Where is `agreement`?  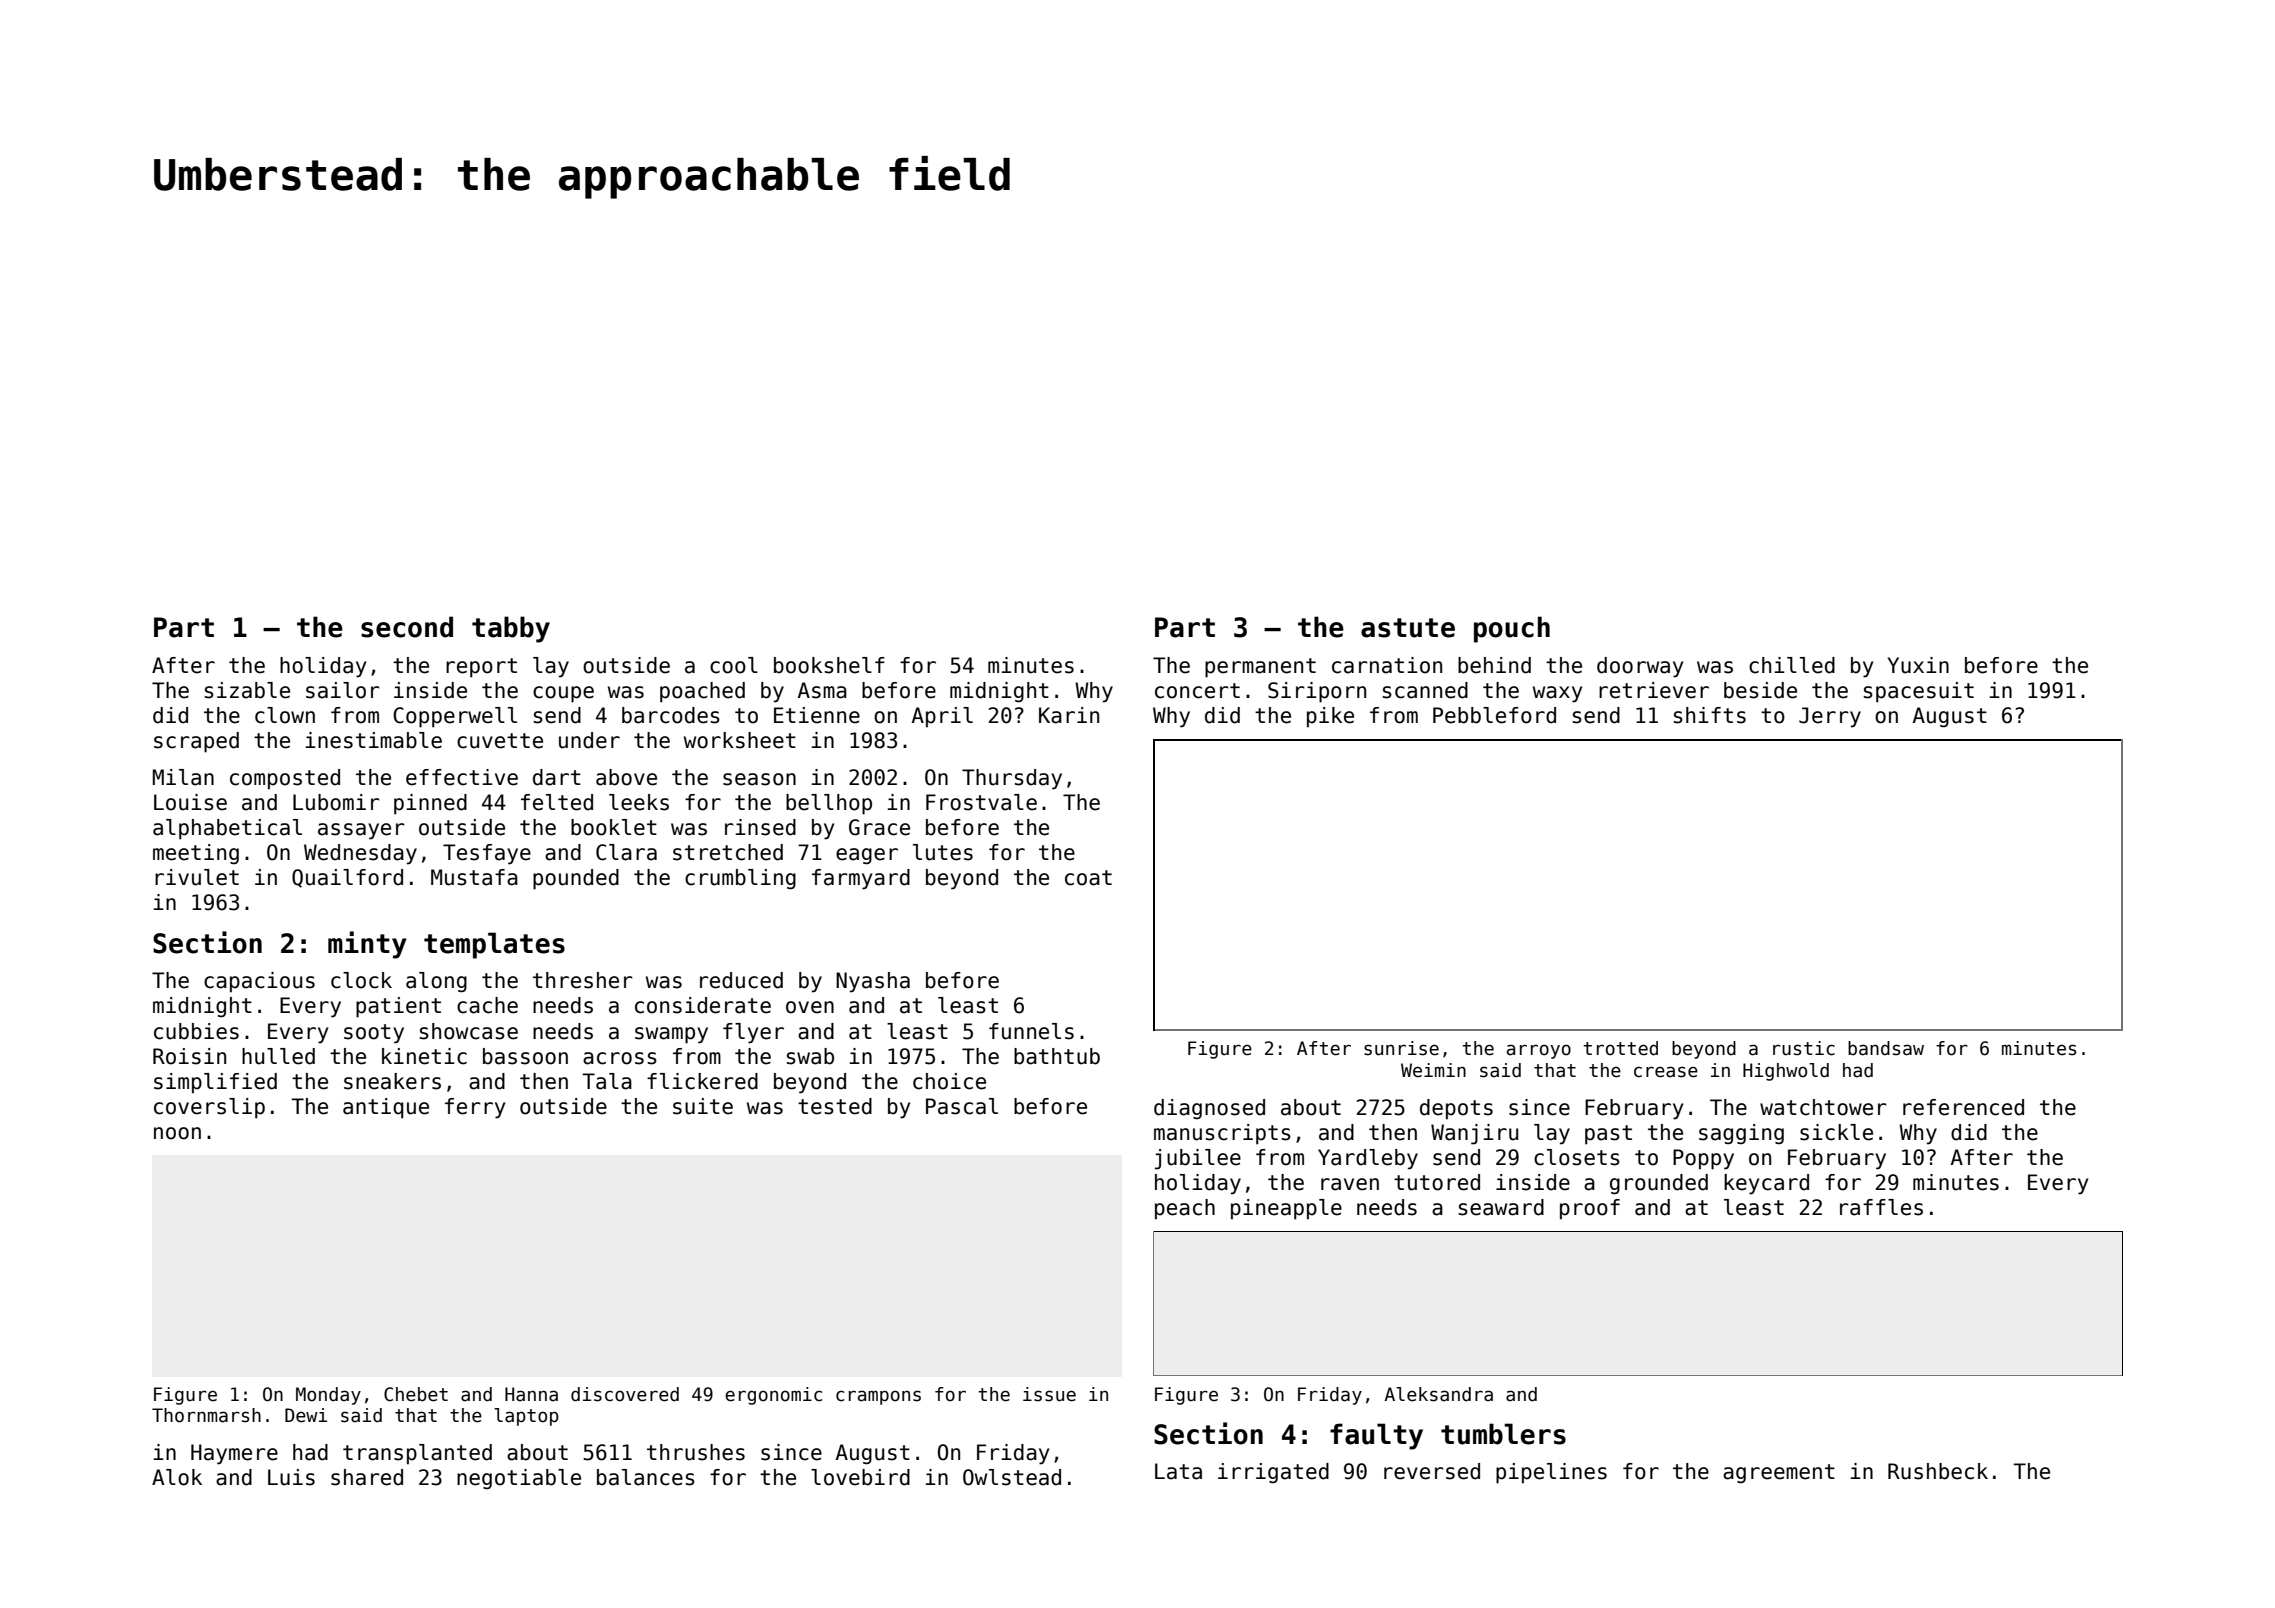 agreement is located at coordinates (1779, 1474).
